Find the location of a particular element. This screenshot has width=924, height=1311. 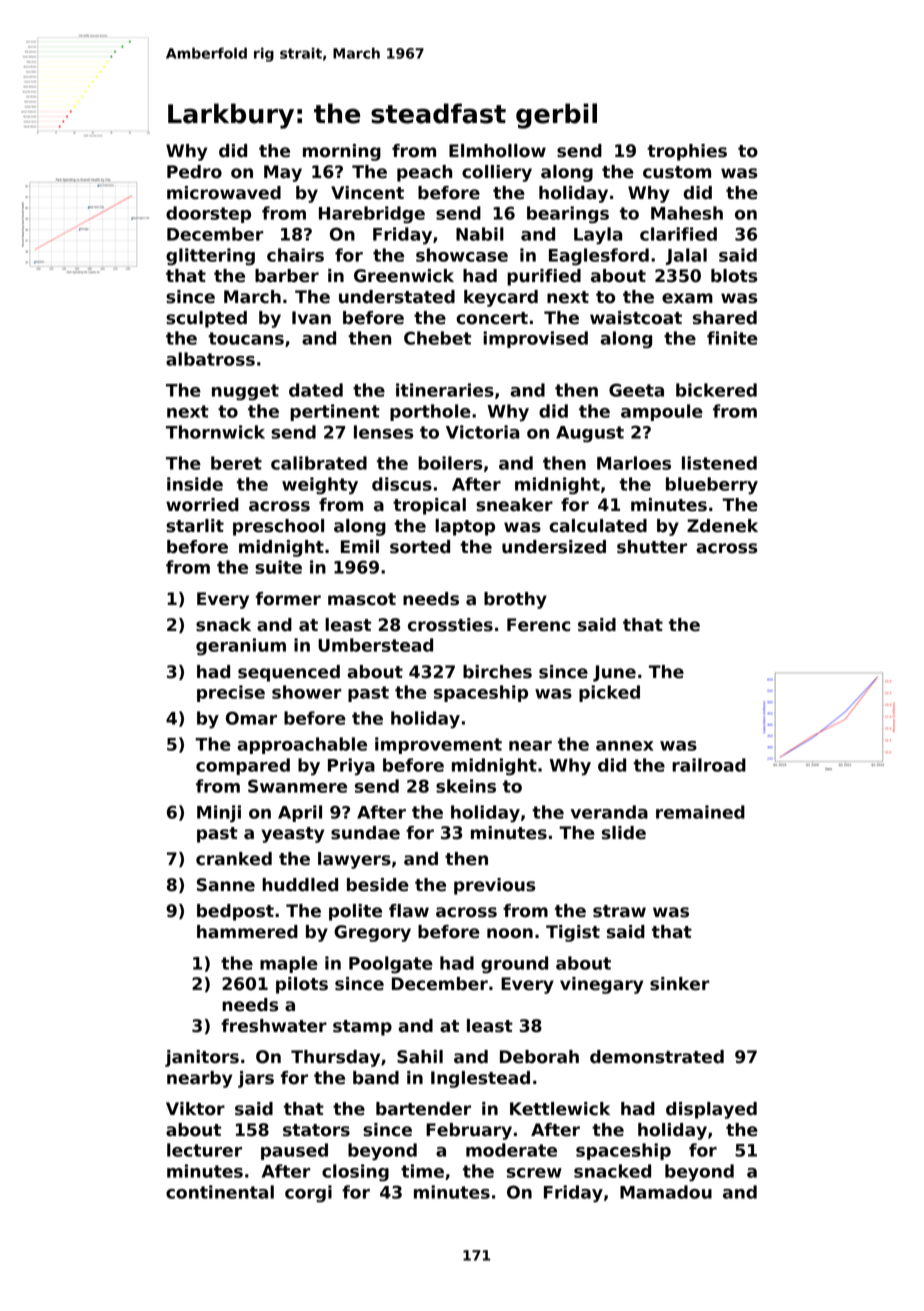

Priya is located at coordinates (351, 767).
